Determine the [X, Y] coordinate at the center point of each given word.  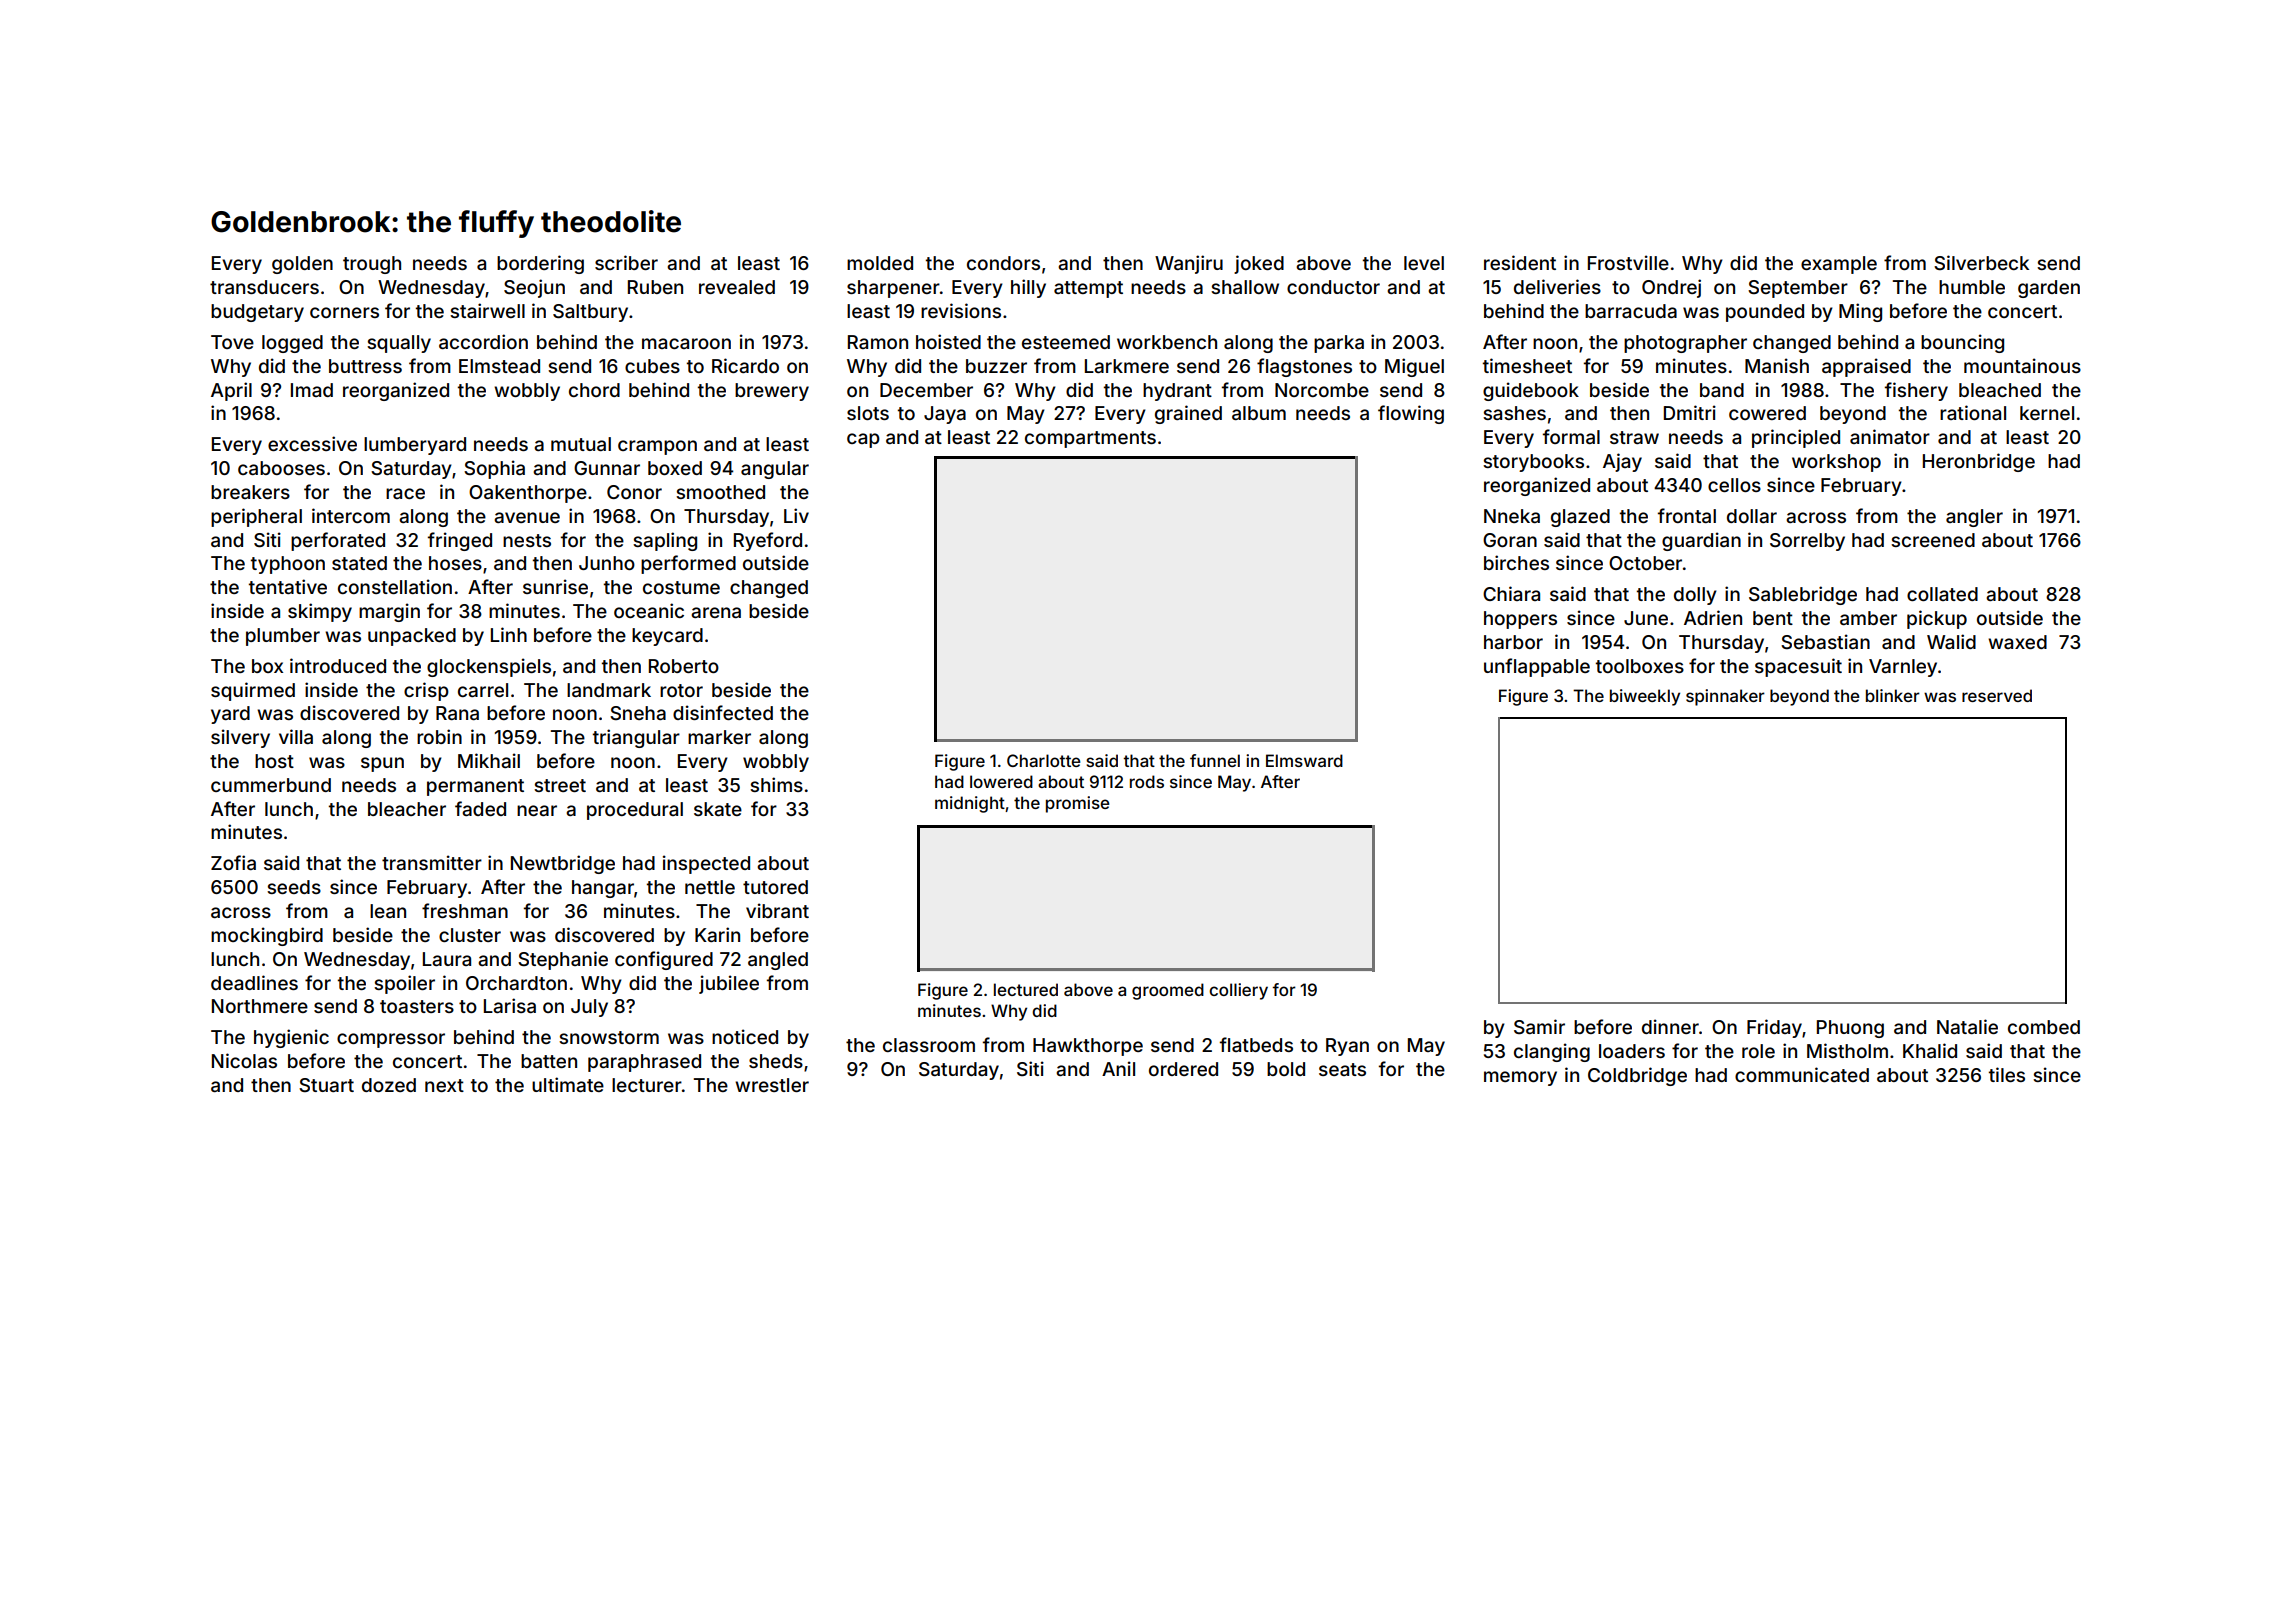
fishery [1916, 391]
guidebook [1531, 391]
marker [719, 737]
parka [1339, 344]
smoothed [720, 492]
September [1798, 289]
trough [372, 265]
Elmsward [1304, 760]
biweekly [1645, 697]
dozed [389, 1085]
